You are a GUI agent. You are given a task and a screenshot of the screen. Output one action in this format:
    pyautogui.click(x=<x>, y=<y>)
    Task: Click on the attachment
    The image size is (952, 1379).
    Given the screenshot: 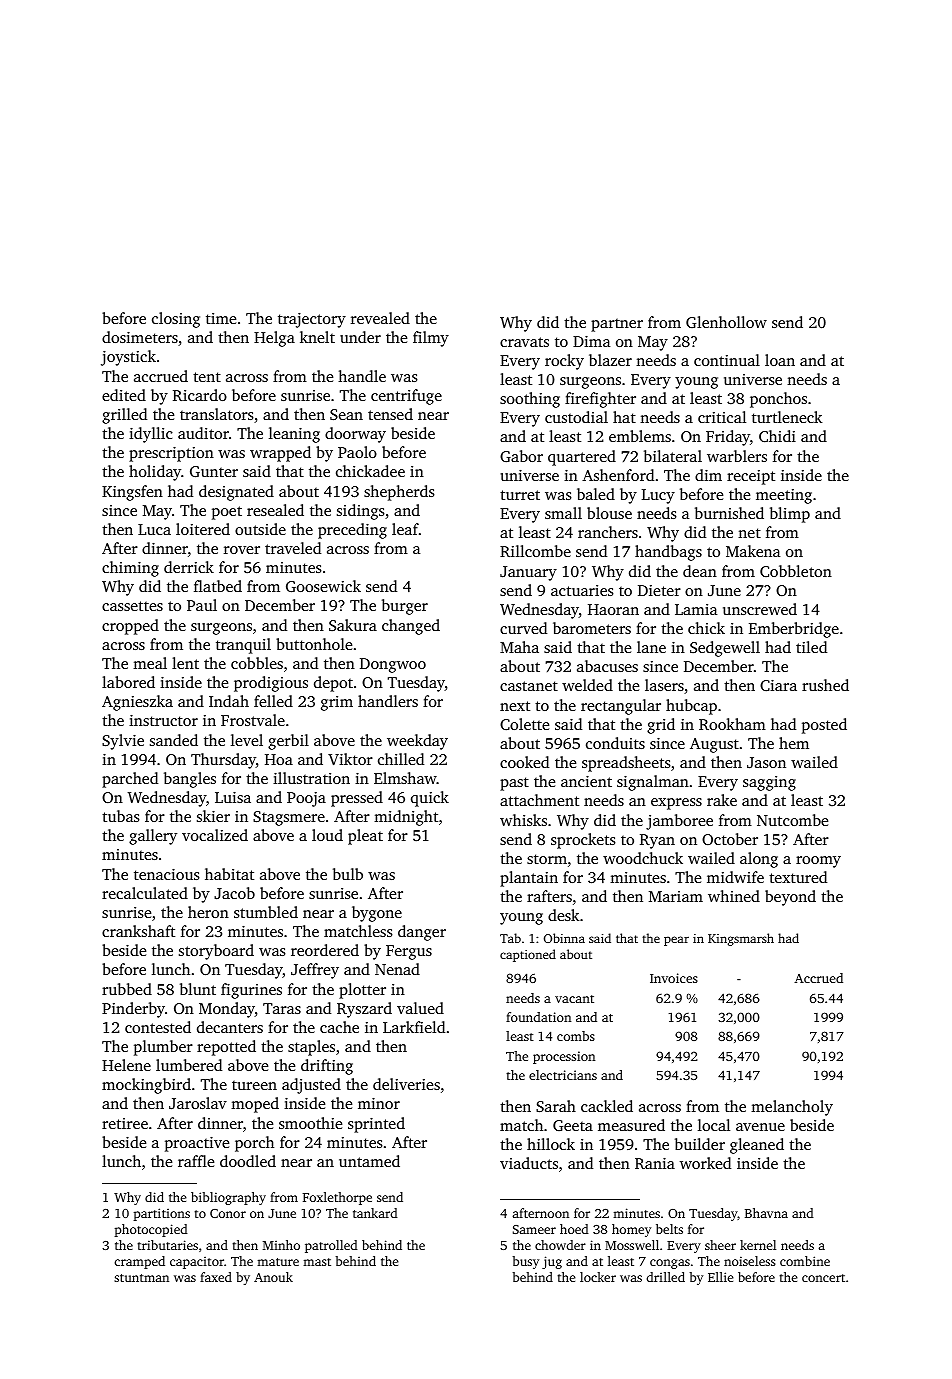 What is the action you would take?
    pyautogui.click(x=539, y=800)
